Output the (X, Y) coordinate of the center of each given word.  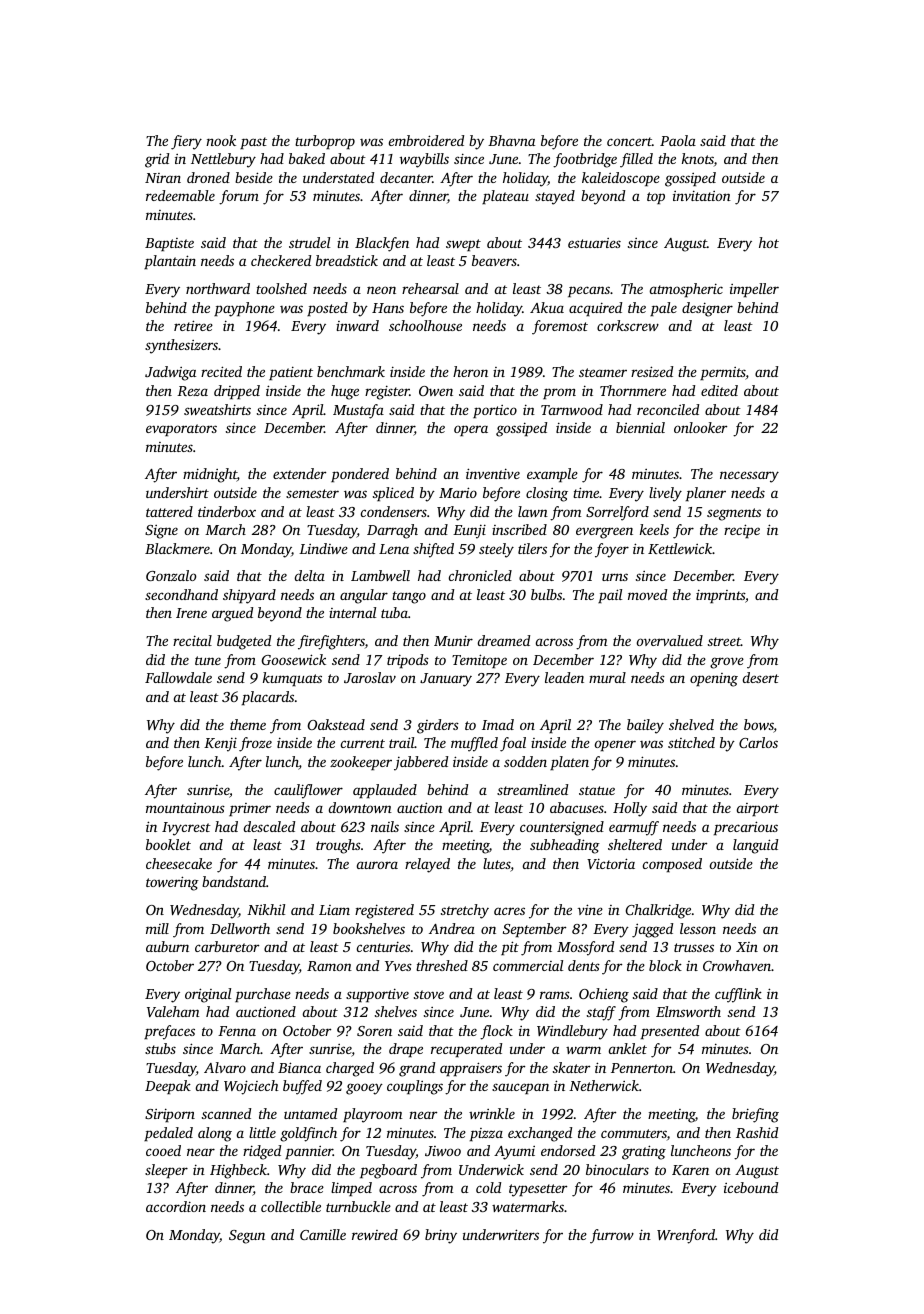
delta (310, 575)
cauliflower (308, 791)
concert (629, 141)
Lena (394, 549)
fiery (186, 142)
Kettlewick (680, 548)
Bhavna (511, 140)
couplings (415, 1087)
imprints (720, 596)
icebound (751, 1187)
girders (438, 726)
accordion (176, 1206)
